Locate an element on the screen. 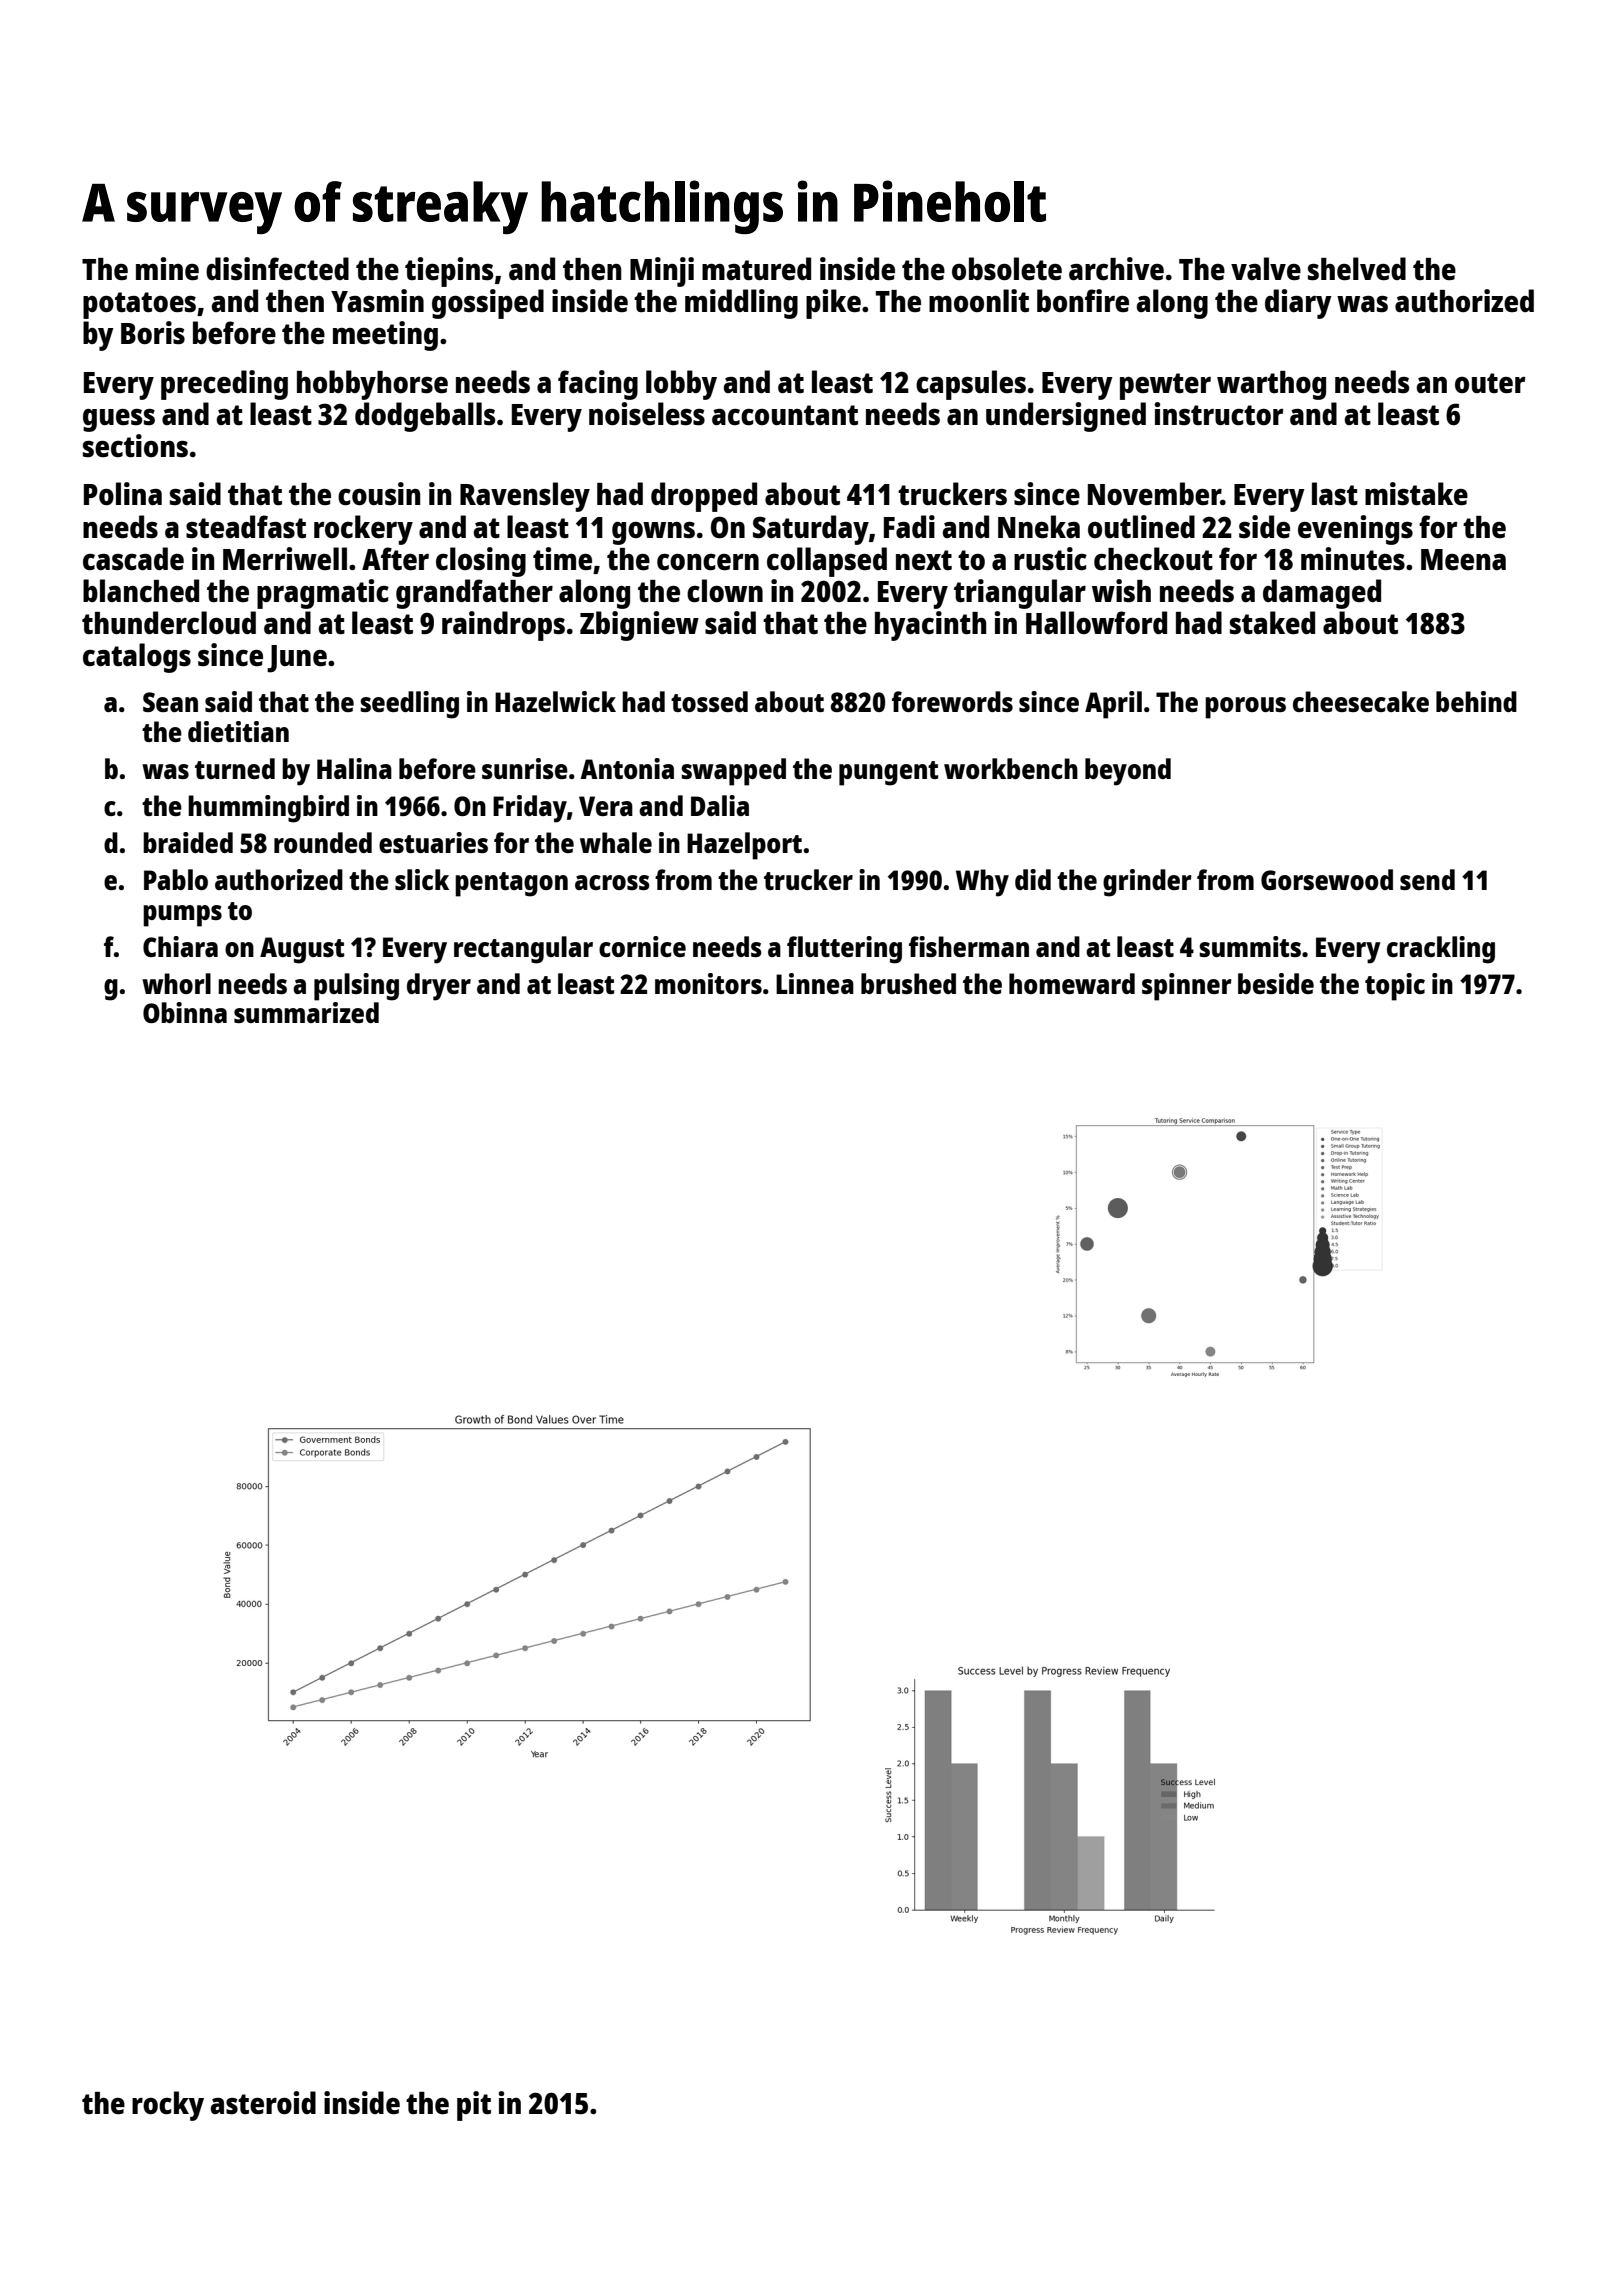 This screenshot has width=1620, height=2292. rocky is located at coordinates (168, 2106).
